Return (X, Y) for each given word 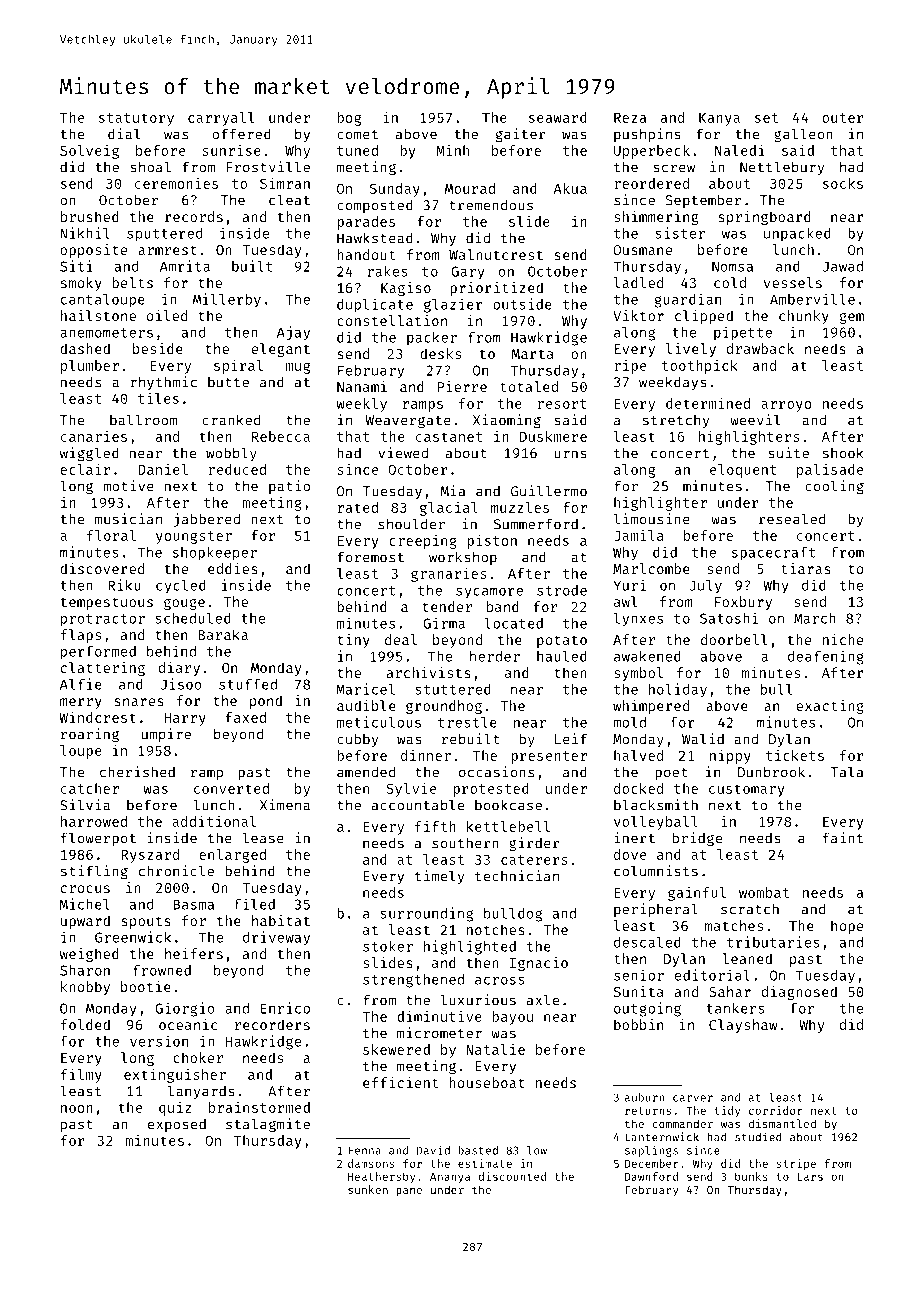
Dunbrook (771, 772)
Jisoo (181, 684)
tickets (795, 755)
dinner (426, 755)
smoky (81, 284)
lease (263, 838)
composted (375, 206)
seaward (558, 117)
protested (491, 790)
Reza (630, 118)
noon (77, 1109)
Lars (810, 1177)
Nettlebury (782, 168)
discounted (512, 1176)
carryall (221, 119)
